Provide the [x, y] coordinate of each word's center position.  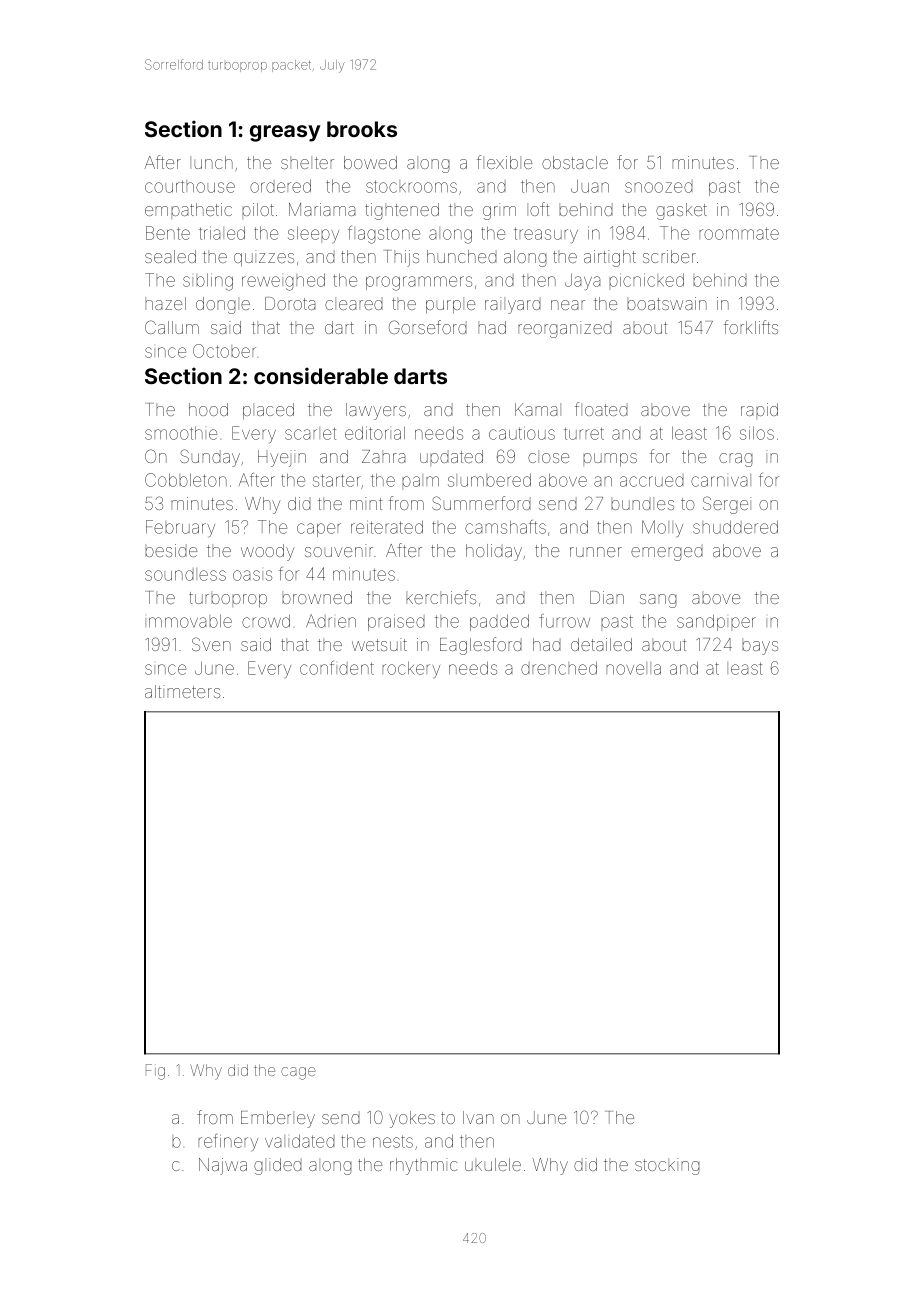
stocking [667, 1166]
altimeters [182, 691]
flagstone [384, 235]
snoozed [659, 186]
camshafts [505, 527]
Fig [155, 1072]
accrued [652, 480]
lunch [211, 162]
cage [298, 1073]
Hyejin [282, 458]
